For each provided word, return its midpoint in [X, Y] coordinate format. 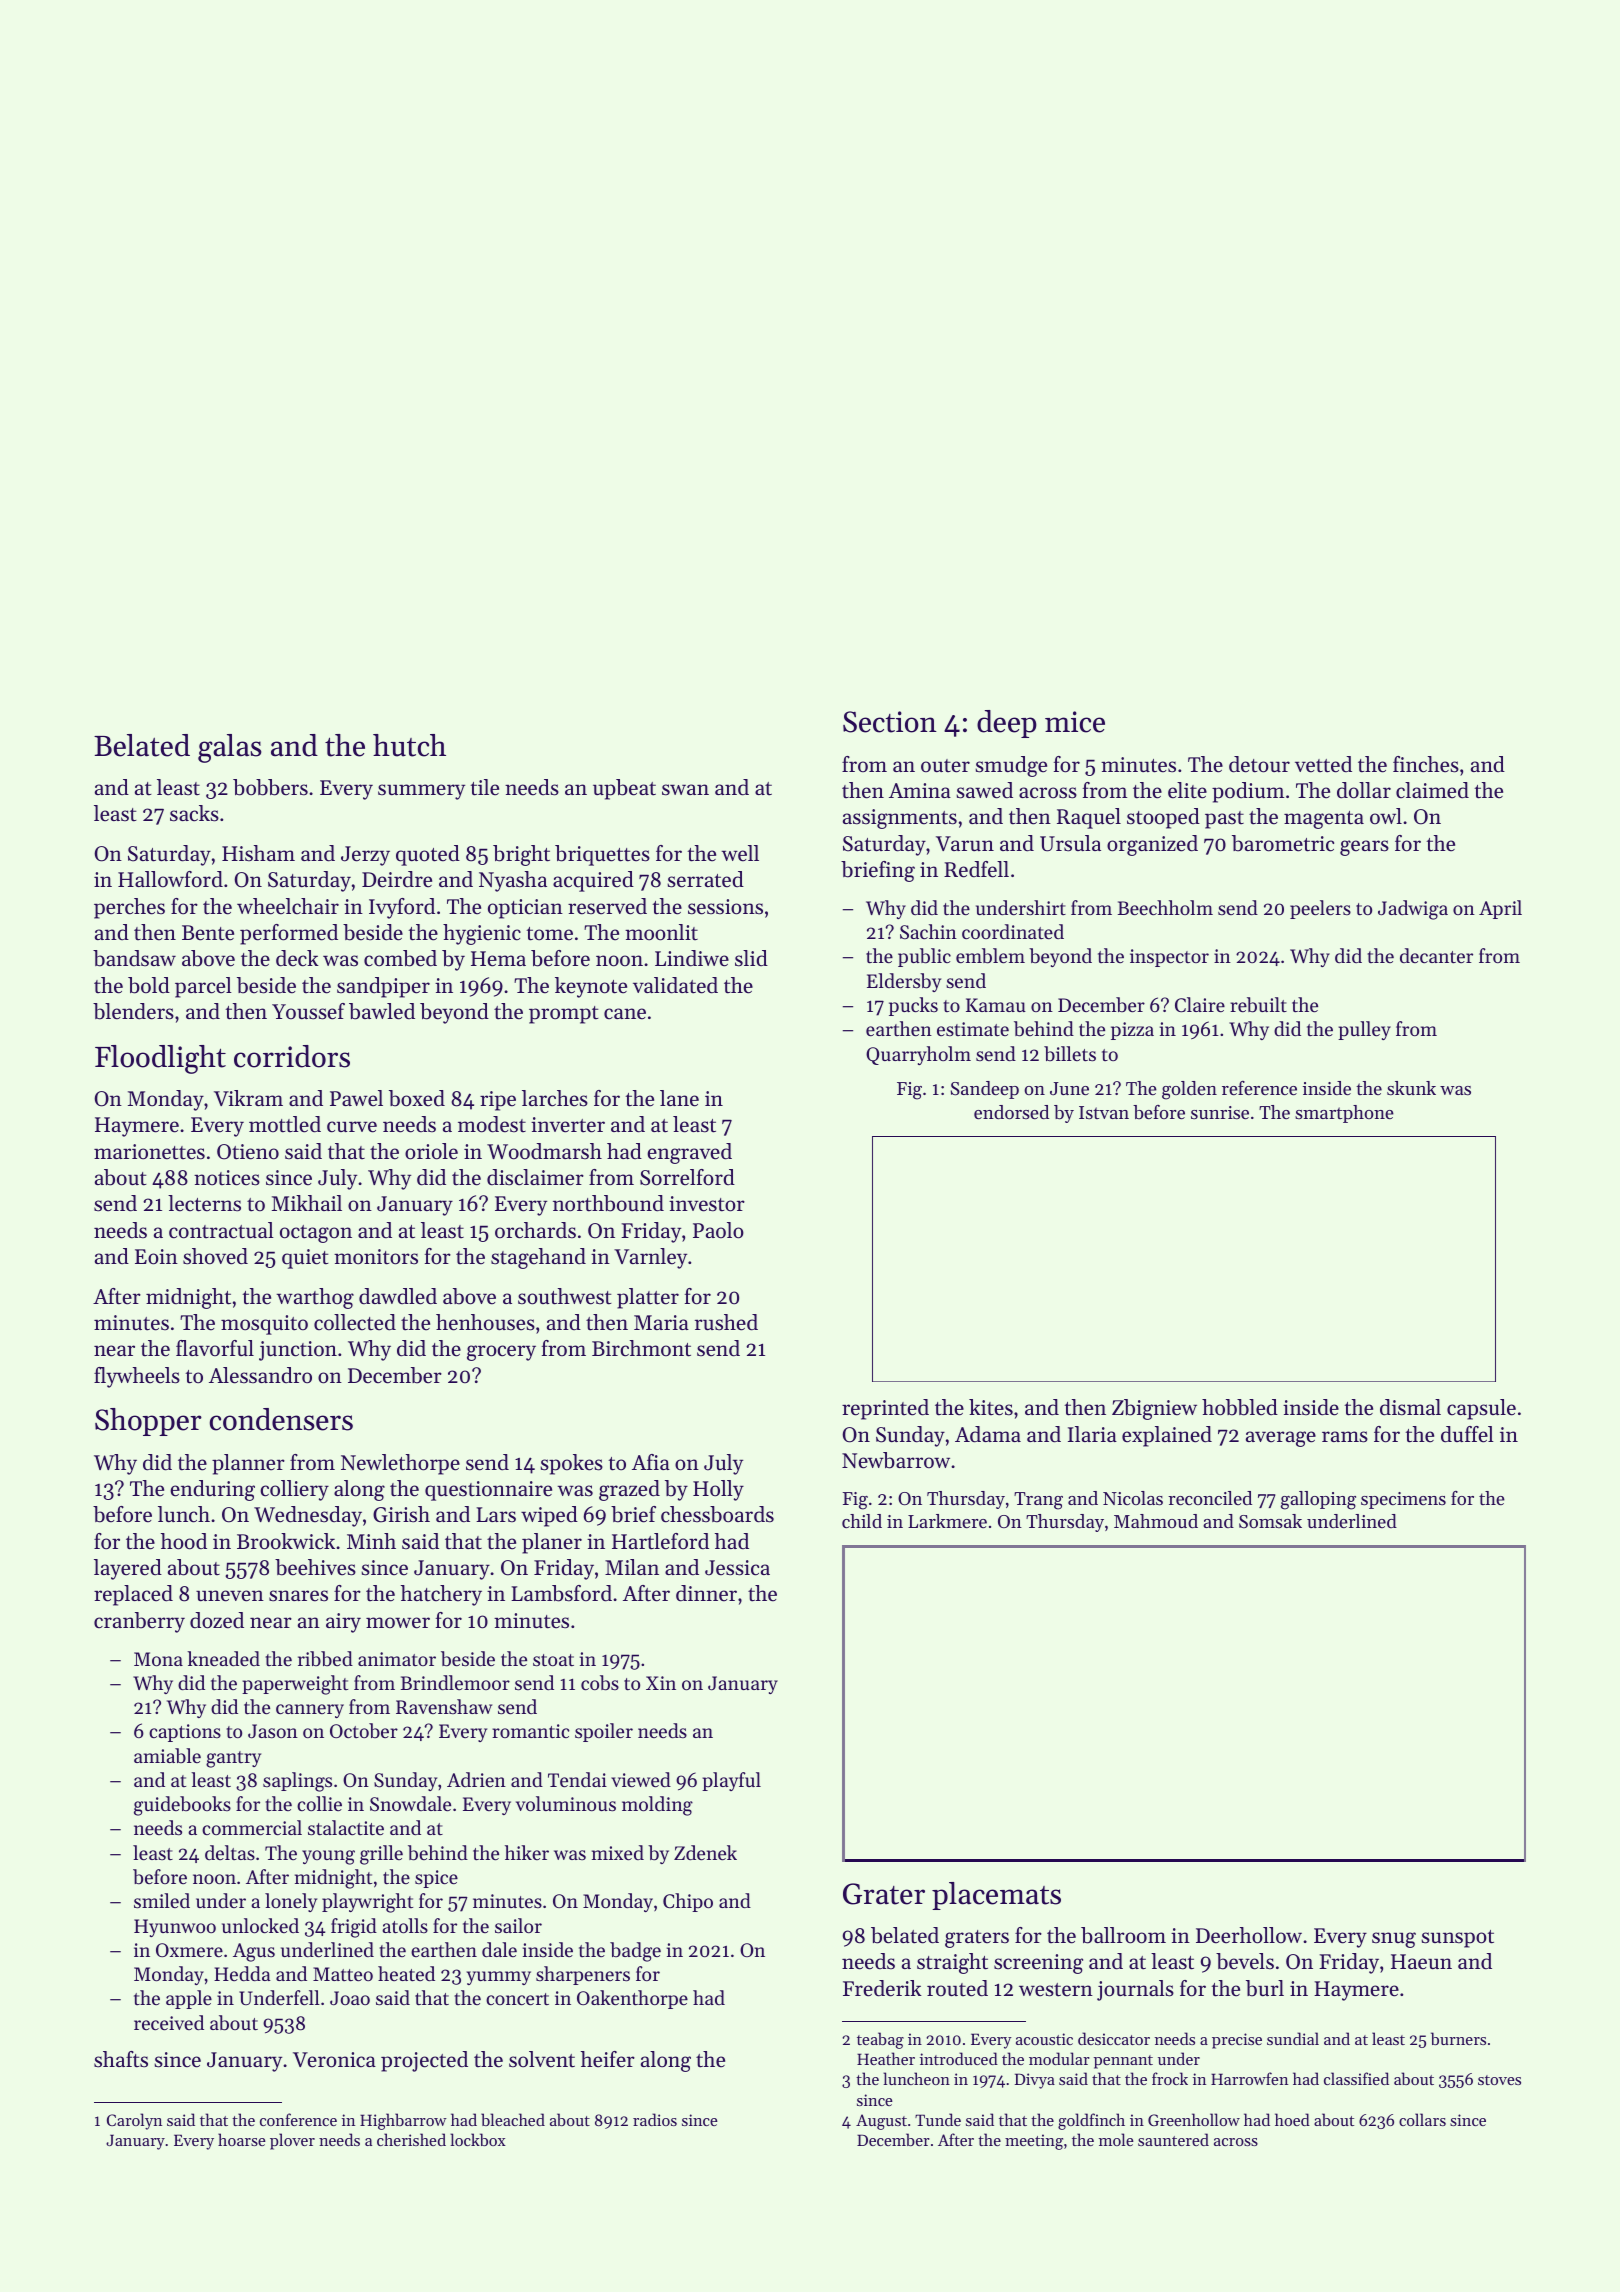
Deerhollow [1249, 1935]
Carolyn [134, 2121]
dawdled [398, 1296]
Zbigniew [1154, 1409]
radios [655, 2119]
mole [1116, 2139]
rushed [726, 1322]
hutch [409, 745]
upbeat [624, 789]
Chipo [688, 1902]
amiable [167, 1755]
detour [1259, 764]
